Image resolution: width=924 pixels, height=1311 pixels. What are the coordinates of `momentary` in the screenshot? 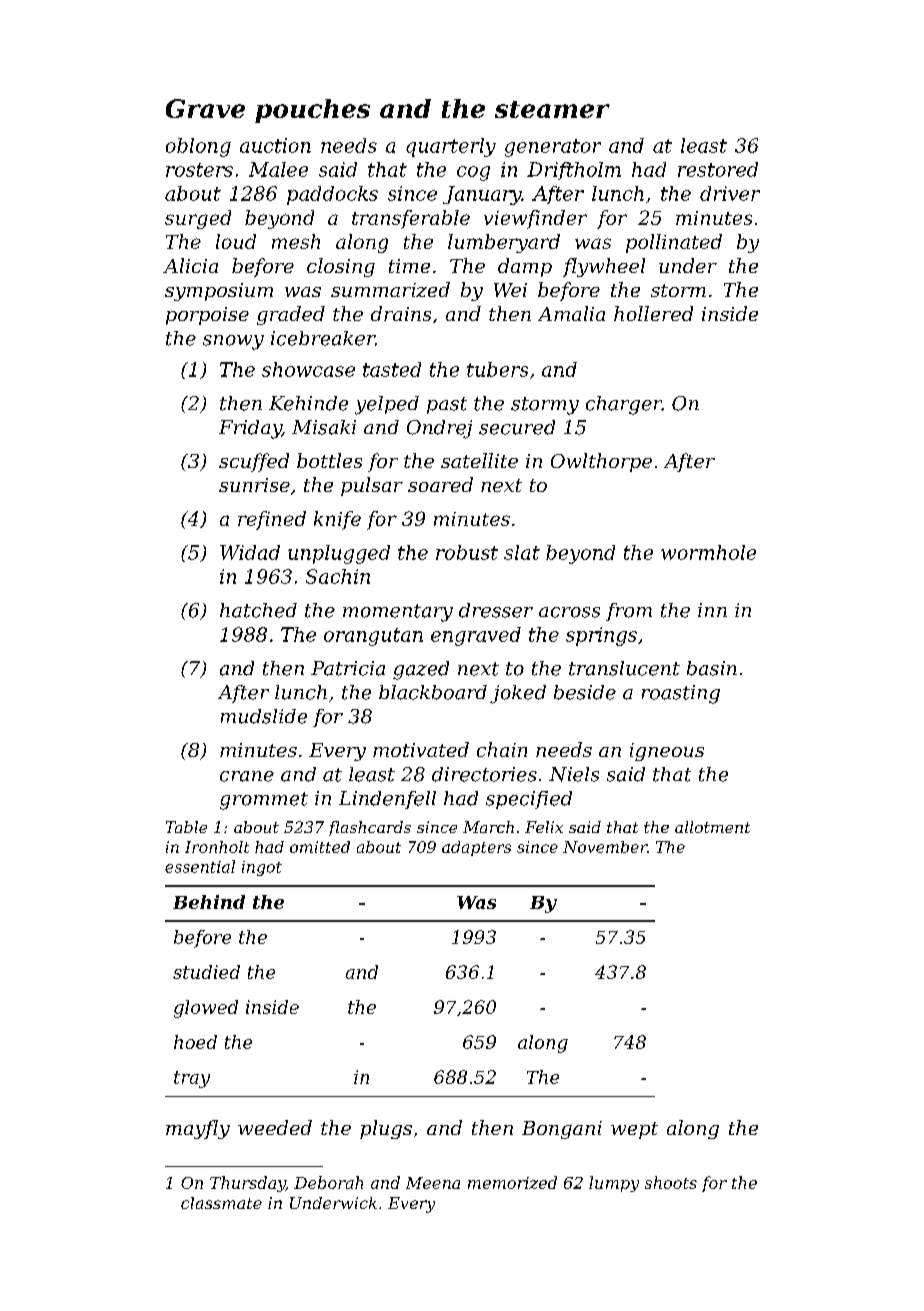 It's located at (398, 613).
